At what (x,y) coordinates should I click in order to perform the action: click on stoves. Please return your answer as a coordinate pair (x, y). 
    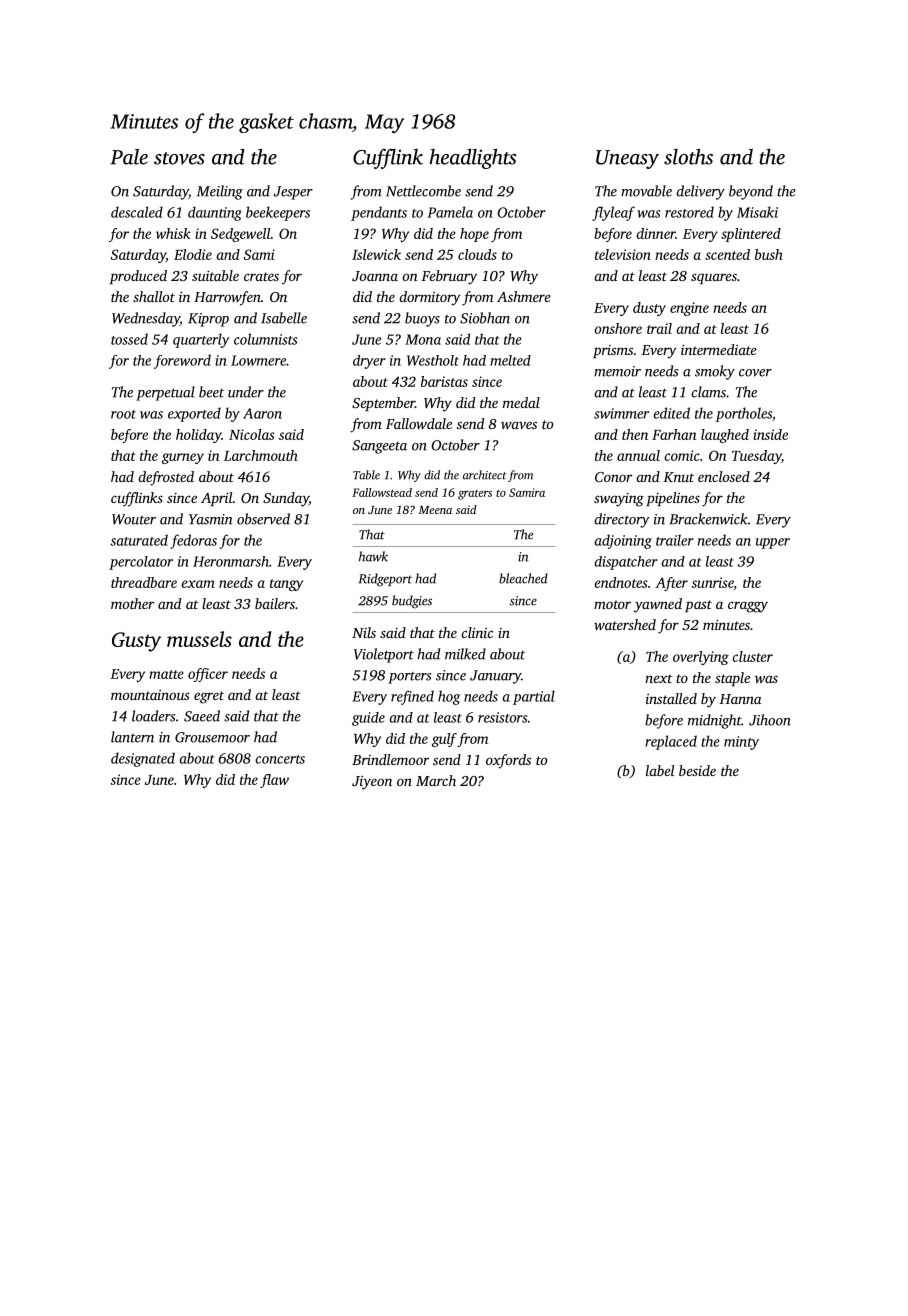
    Looking at the image, I should click on (179, 158).
